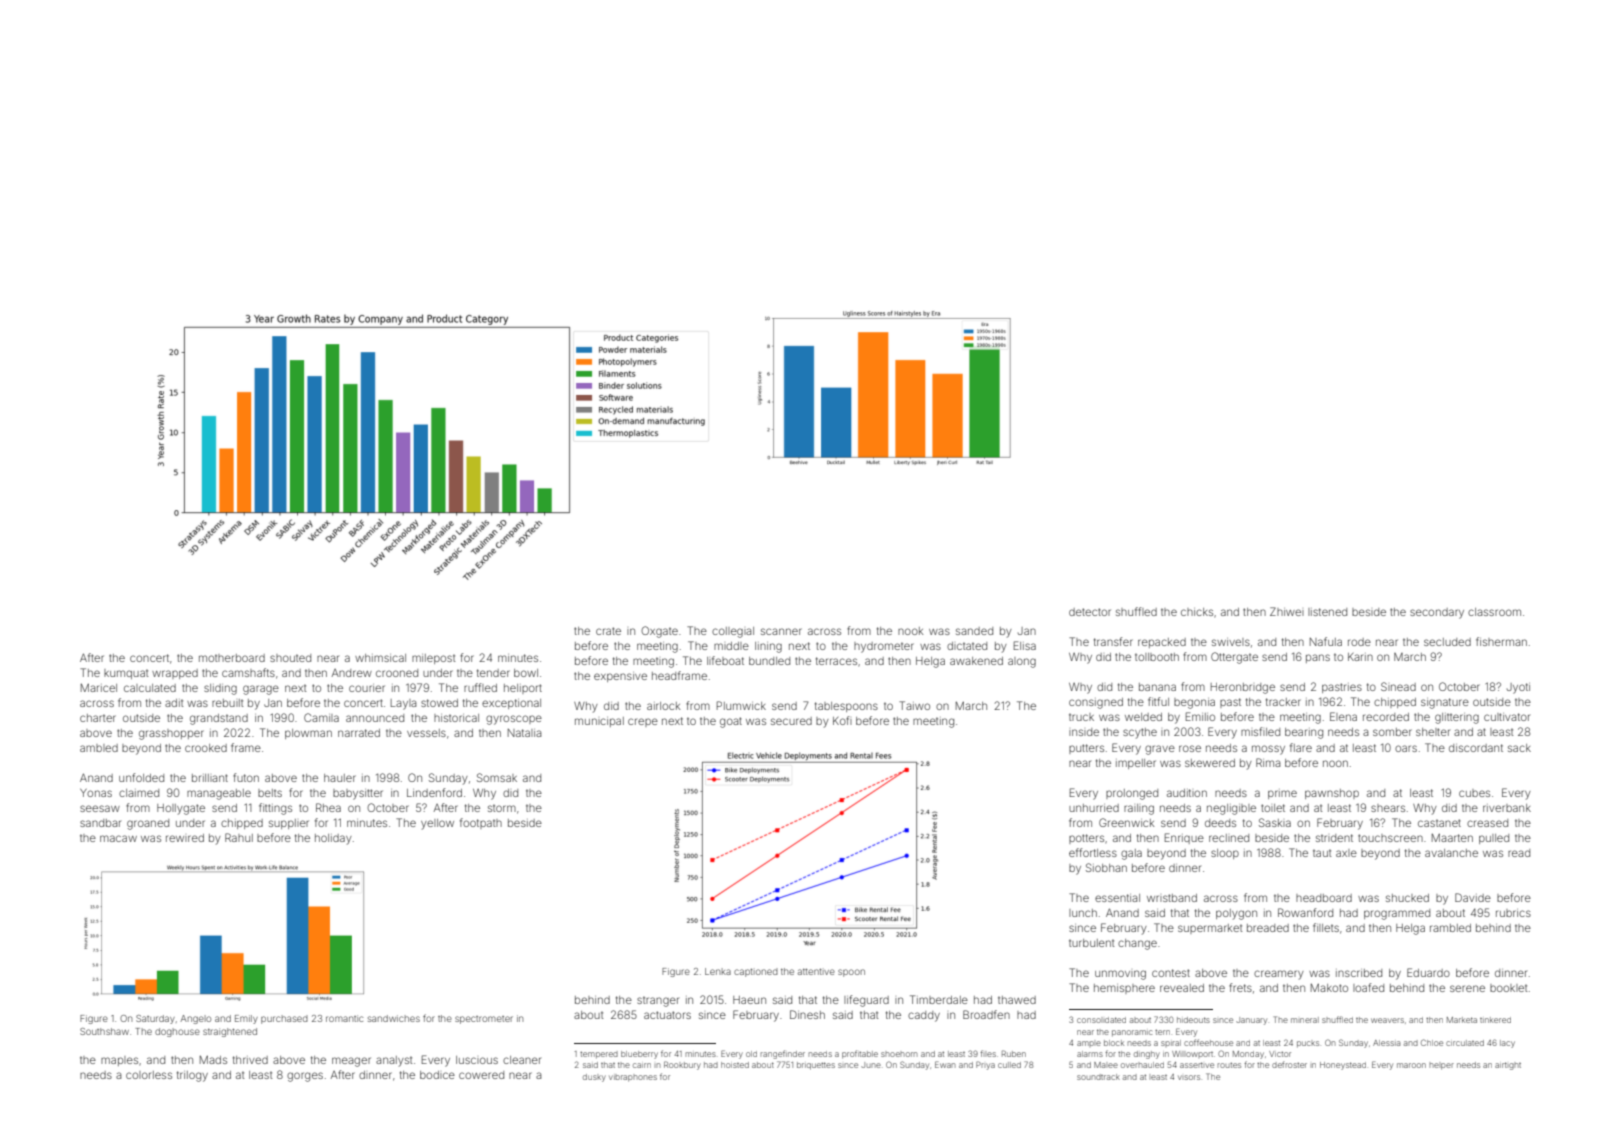 Image resolution: width=1611 pixels, height=1139 pixels. I want to click on attentive, so click(816, 972).
